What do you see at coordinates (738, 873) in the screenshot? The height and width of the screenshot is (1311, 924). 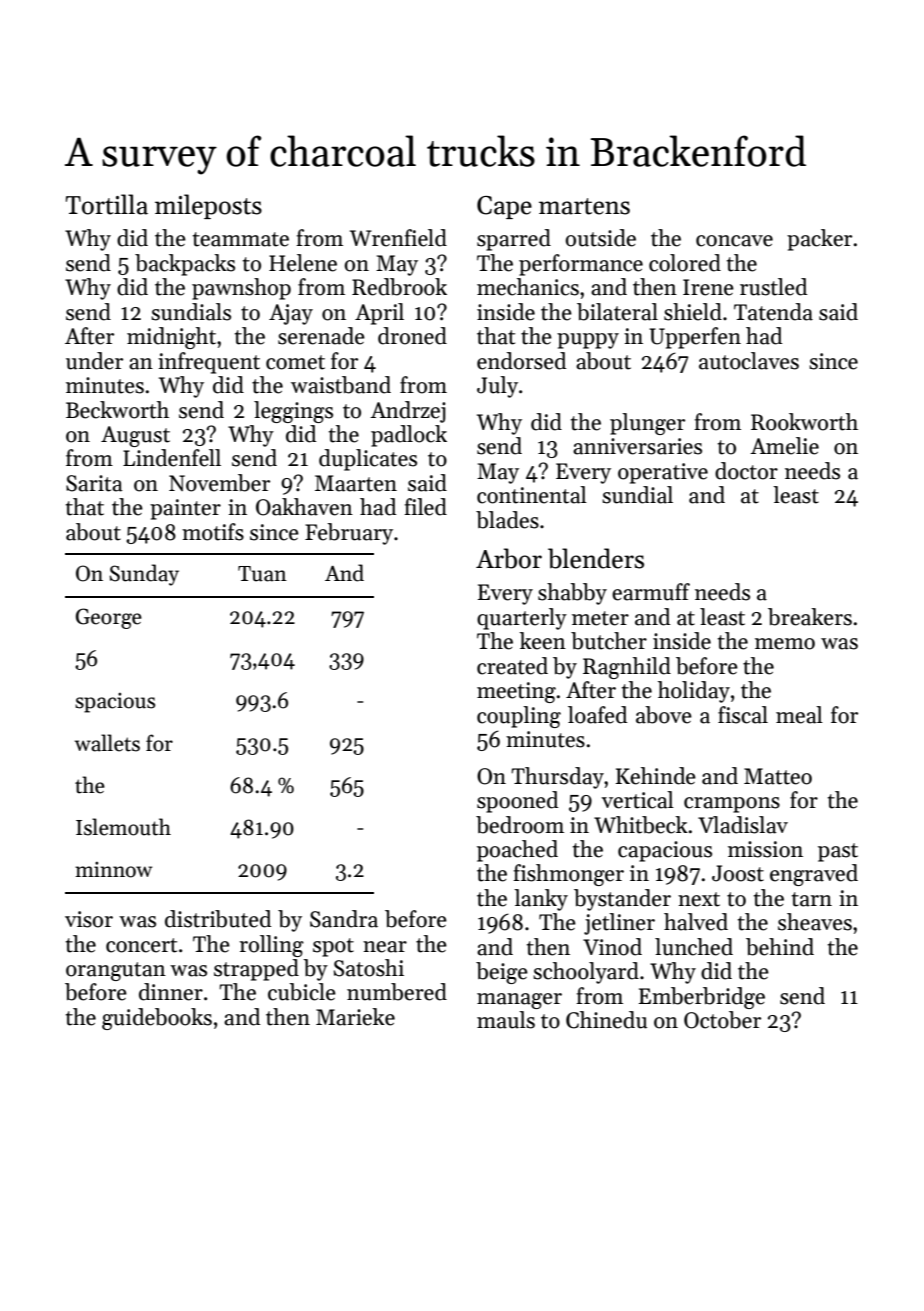 I see `Joost` at bounding box center [738, 873].
